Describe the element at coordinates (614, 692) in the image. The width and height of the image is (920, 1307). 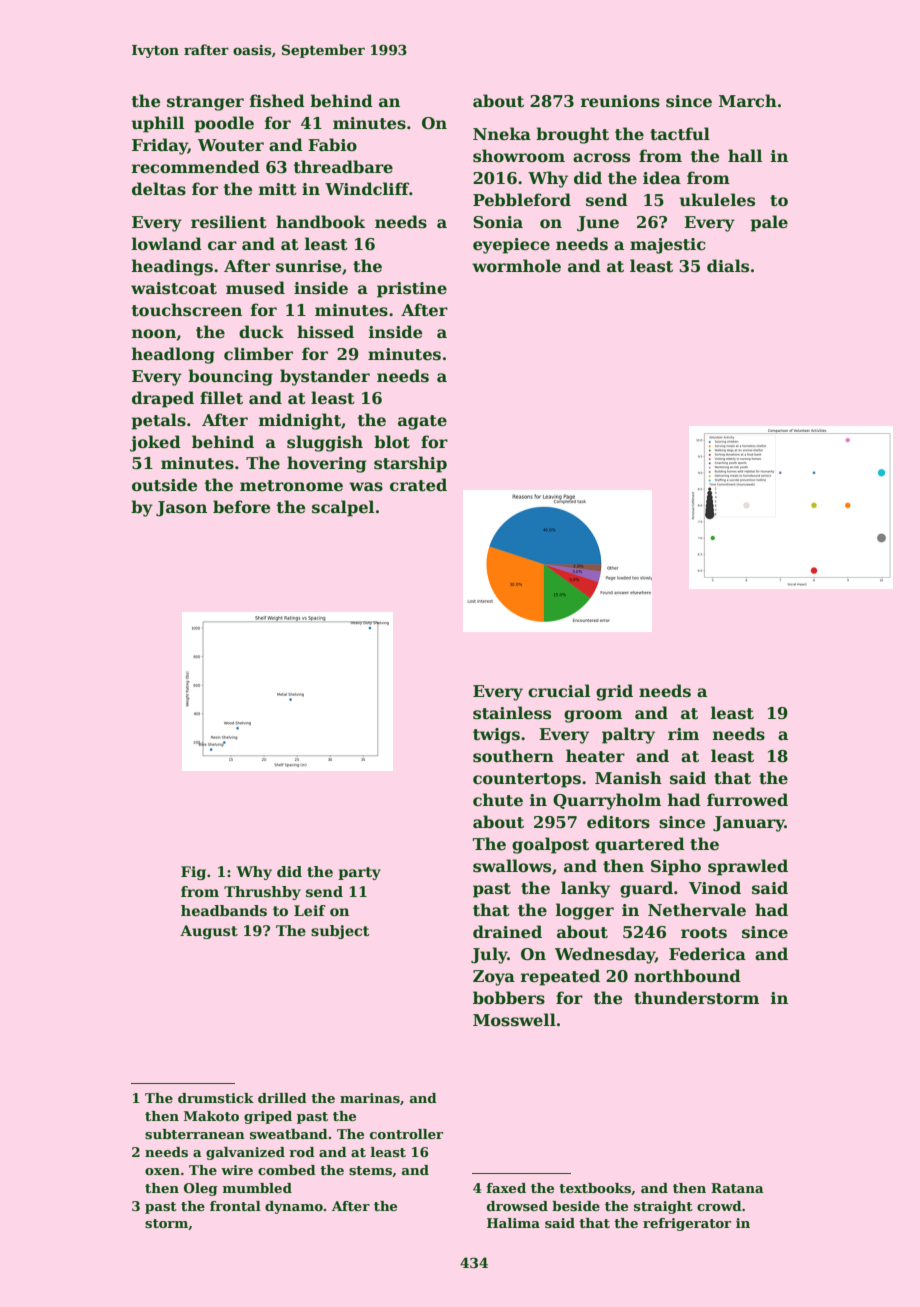
I see `grid` at that location.
